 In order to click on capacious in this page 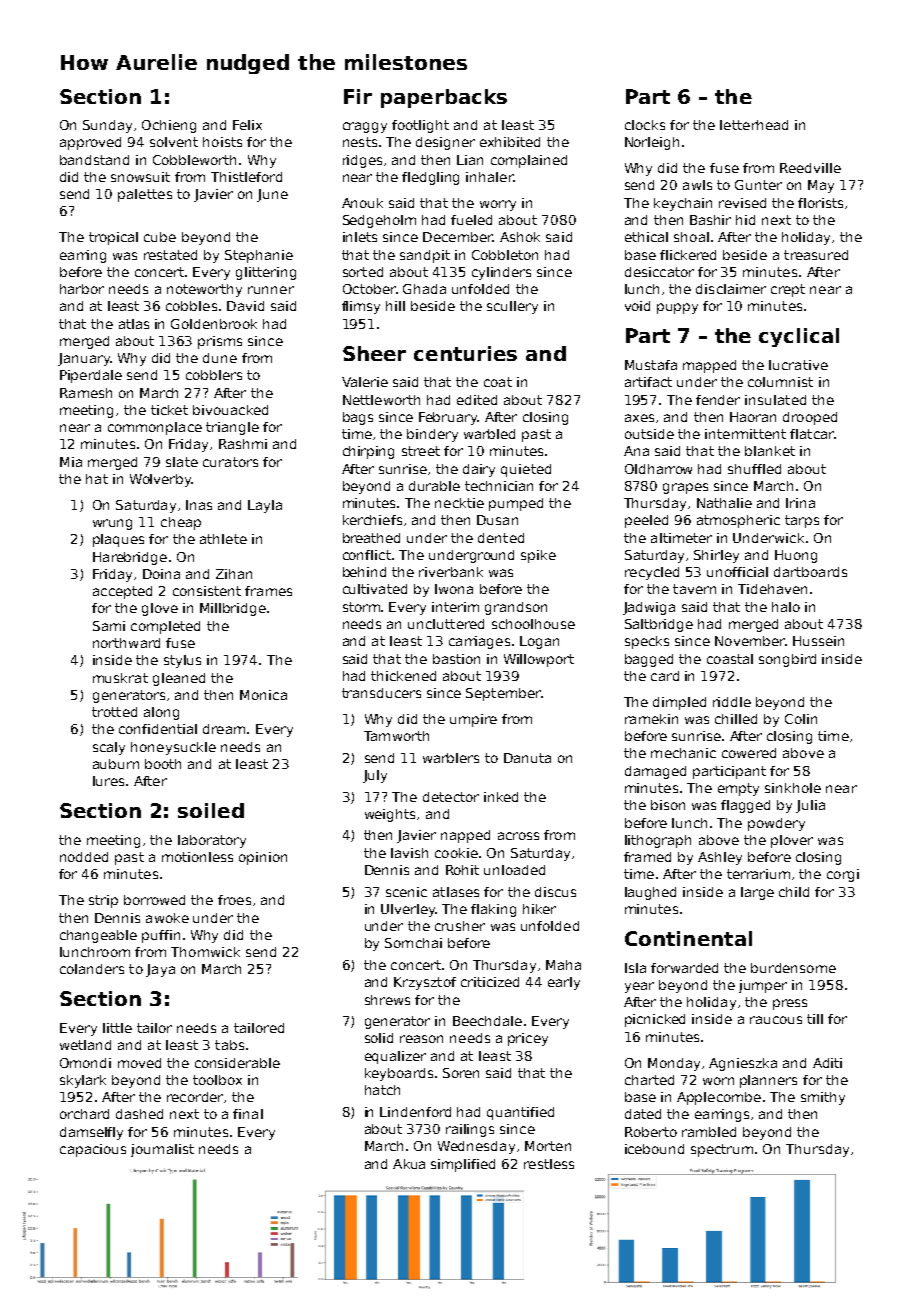, I will do `click(93, 1150)`.
